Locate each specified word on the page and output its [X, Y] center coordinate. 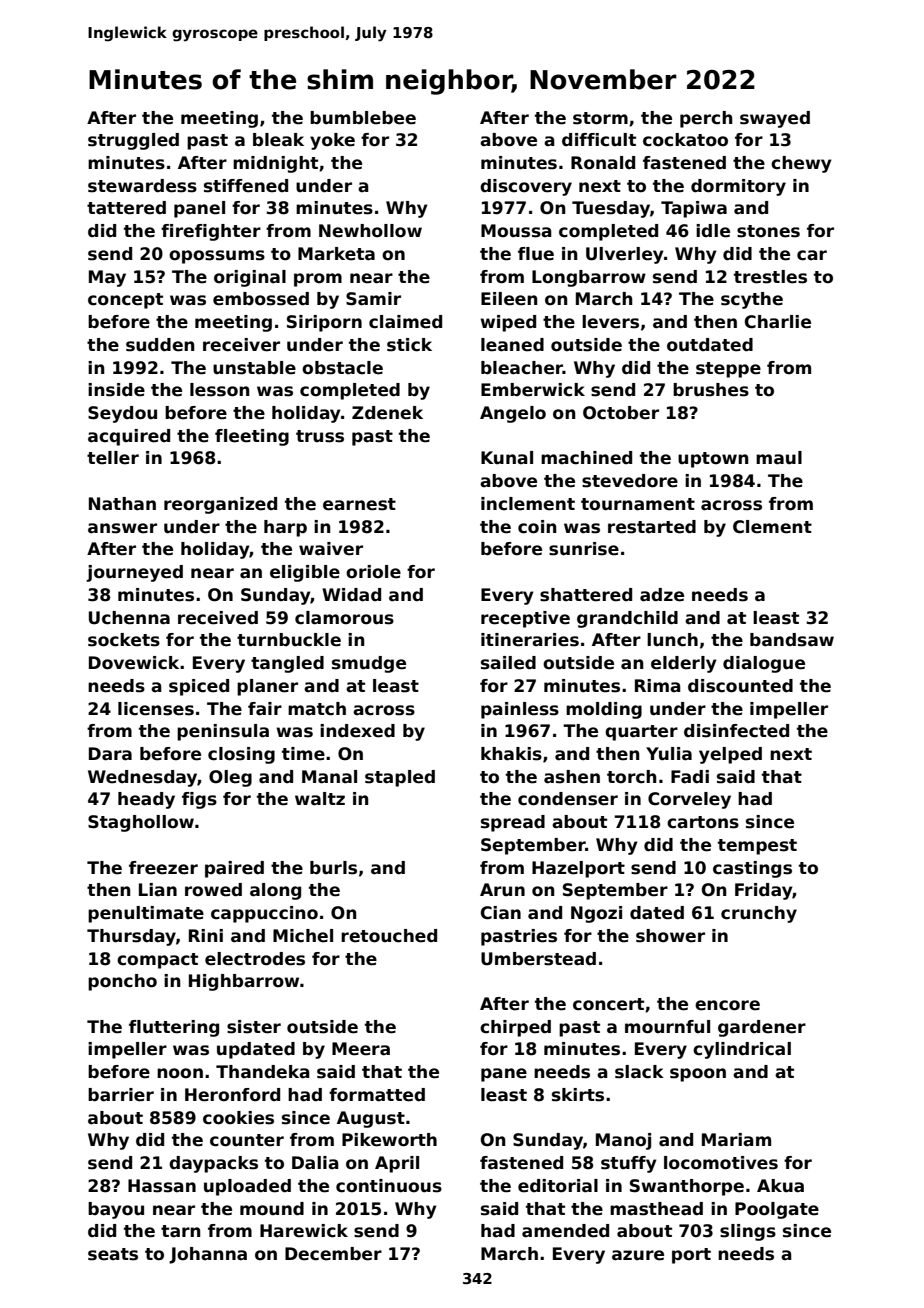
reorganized [220, 505]
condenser [568, 799]
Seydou [122, 414]
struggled [133, 141]
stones [768, 231]
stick [409, 345]
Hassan [162, 1186]
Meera [361, 1049]
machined [586, 458]
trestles [770, 277]
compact [157, 961]
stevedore [630, 481]
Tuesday [611, 209]
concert [608, 1004]
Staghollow [141, 823]
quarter [641, 733]
